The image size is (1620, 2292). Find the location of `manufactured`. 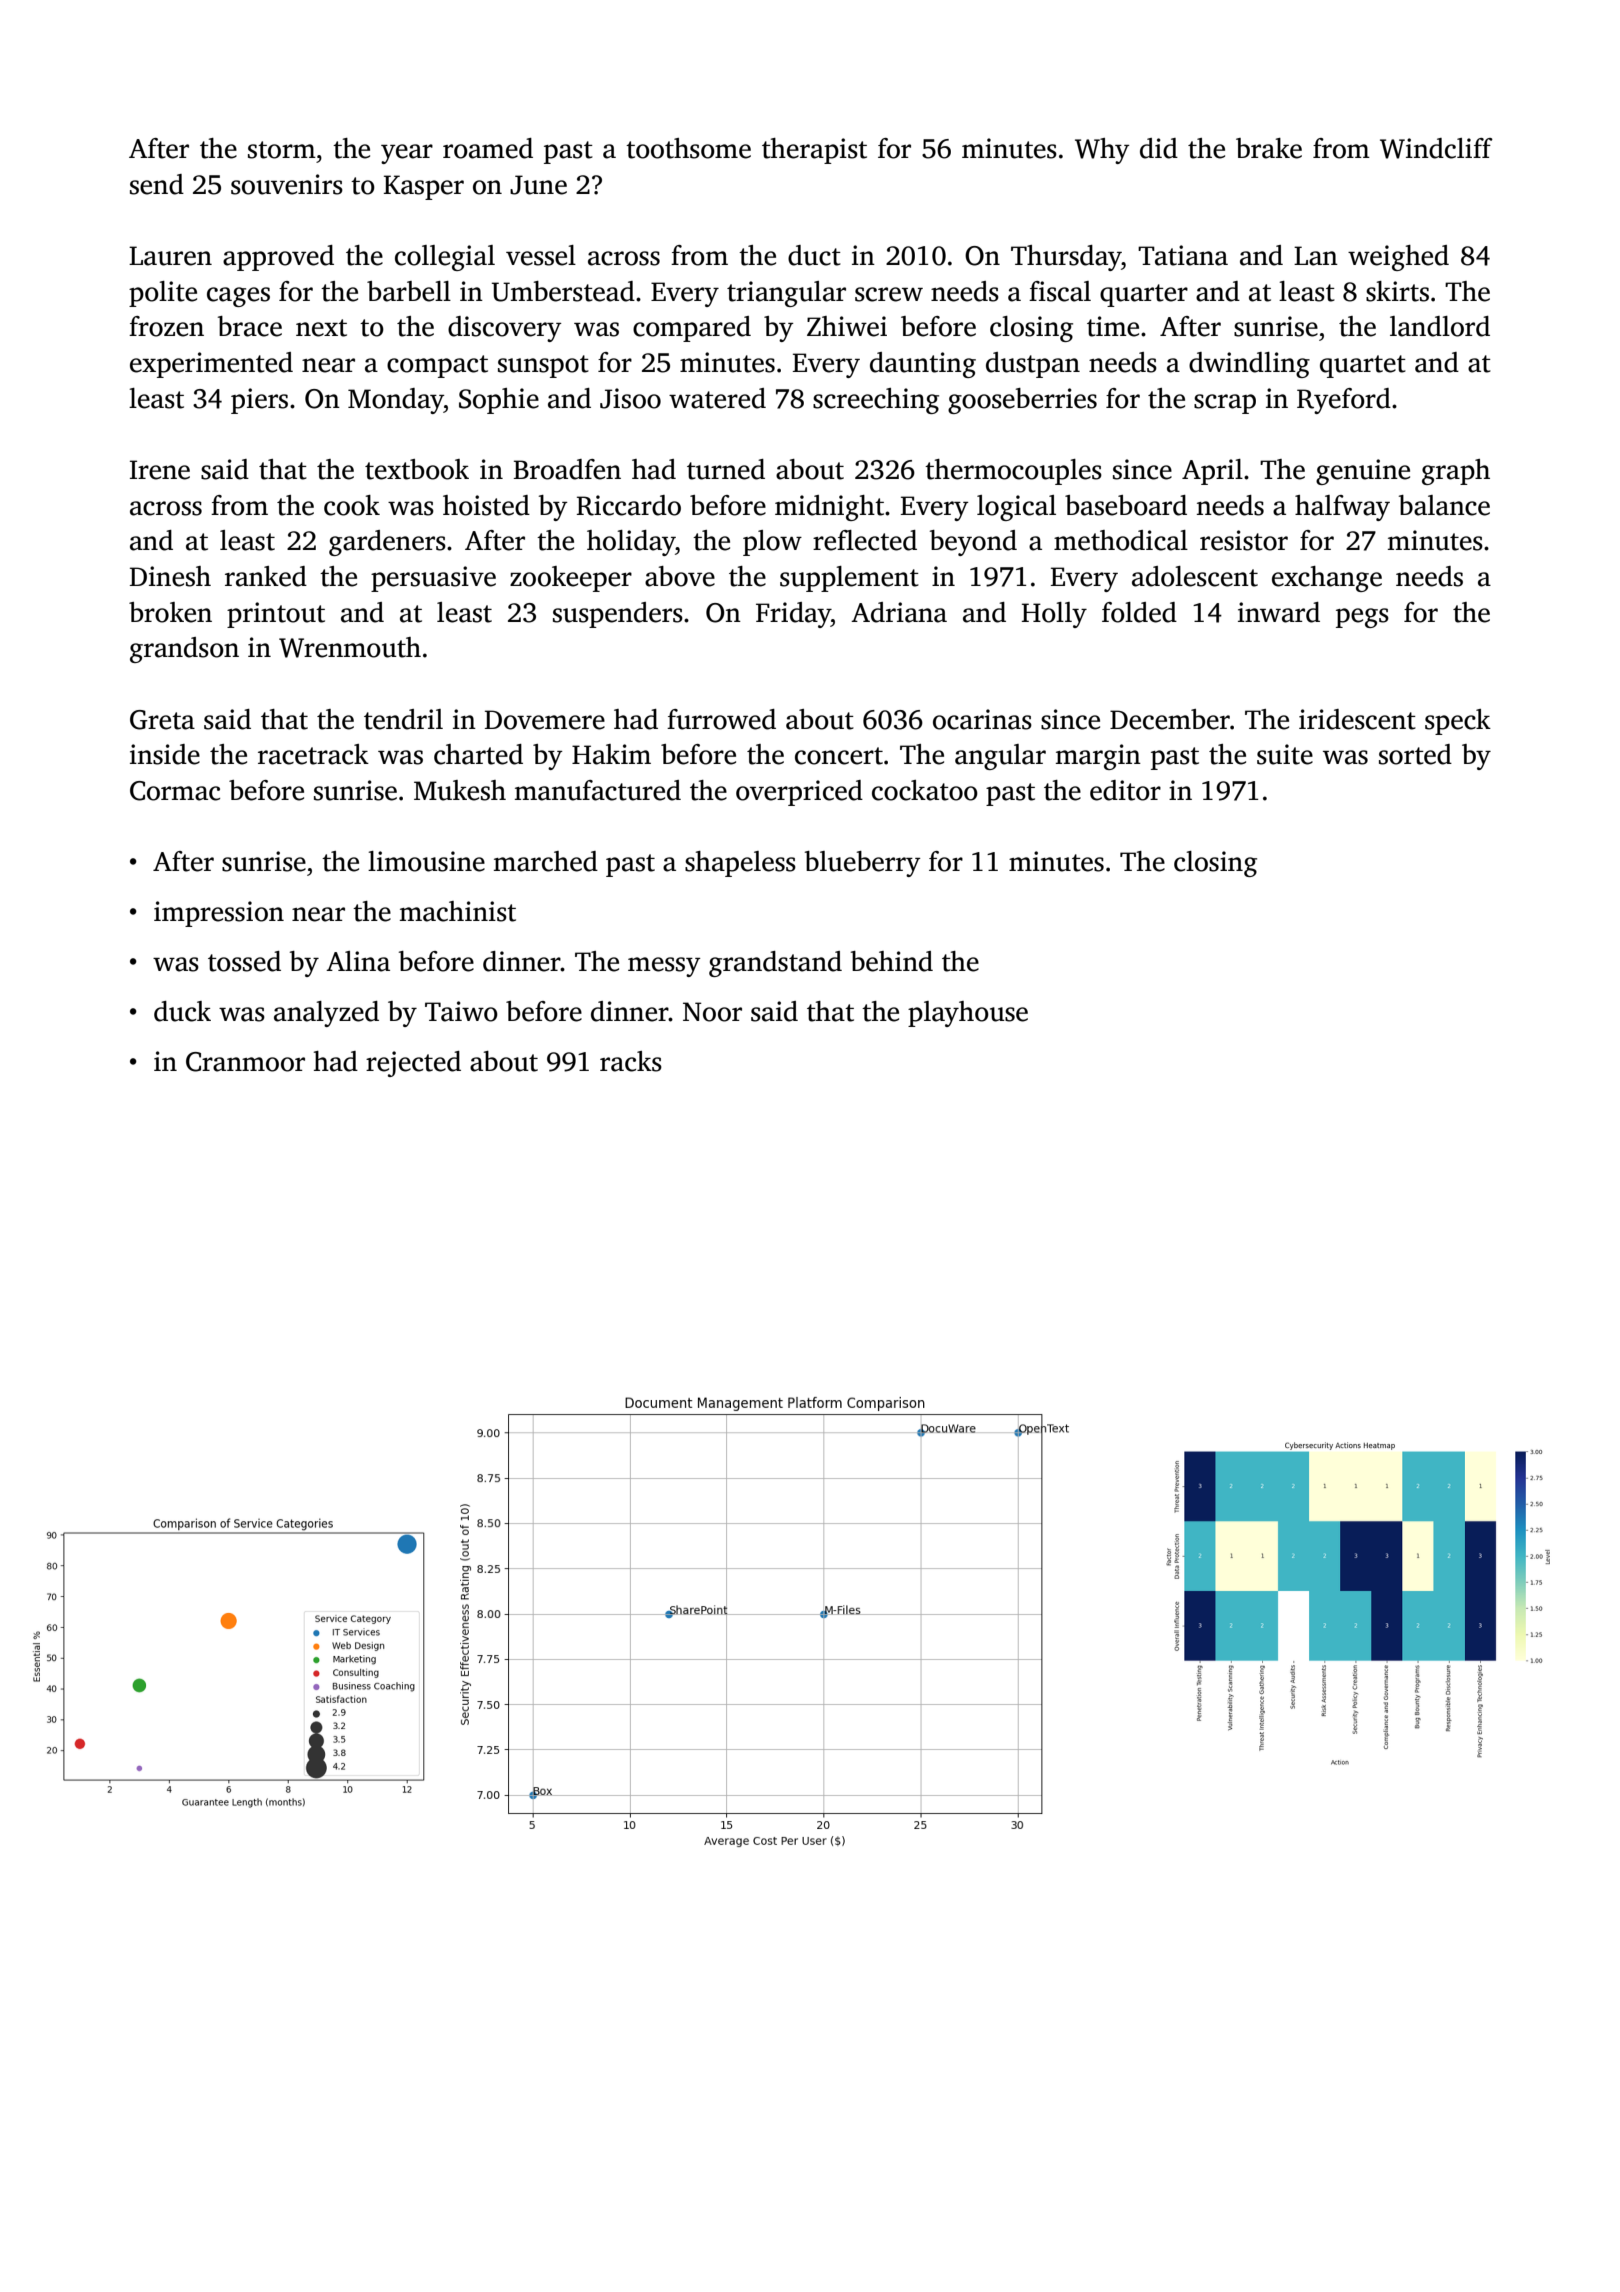

manufactured is located at coordinates (598, 790).
